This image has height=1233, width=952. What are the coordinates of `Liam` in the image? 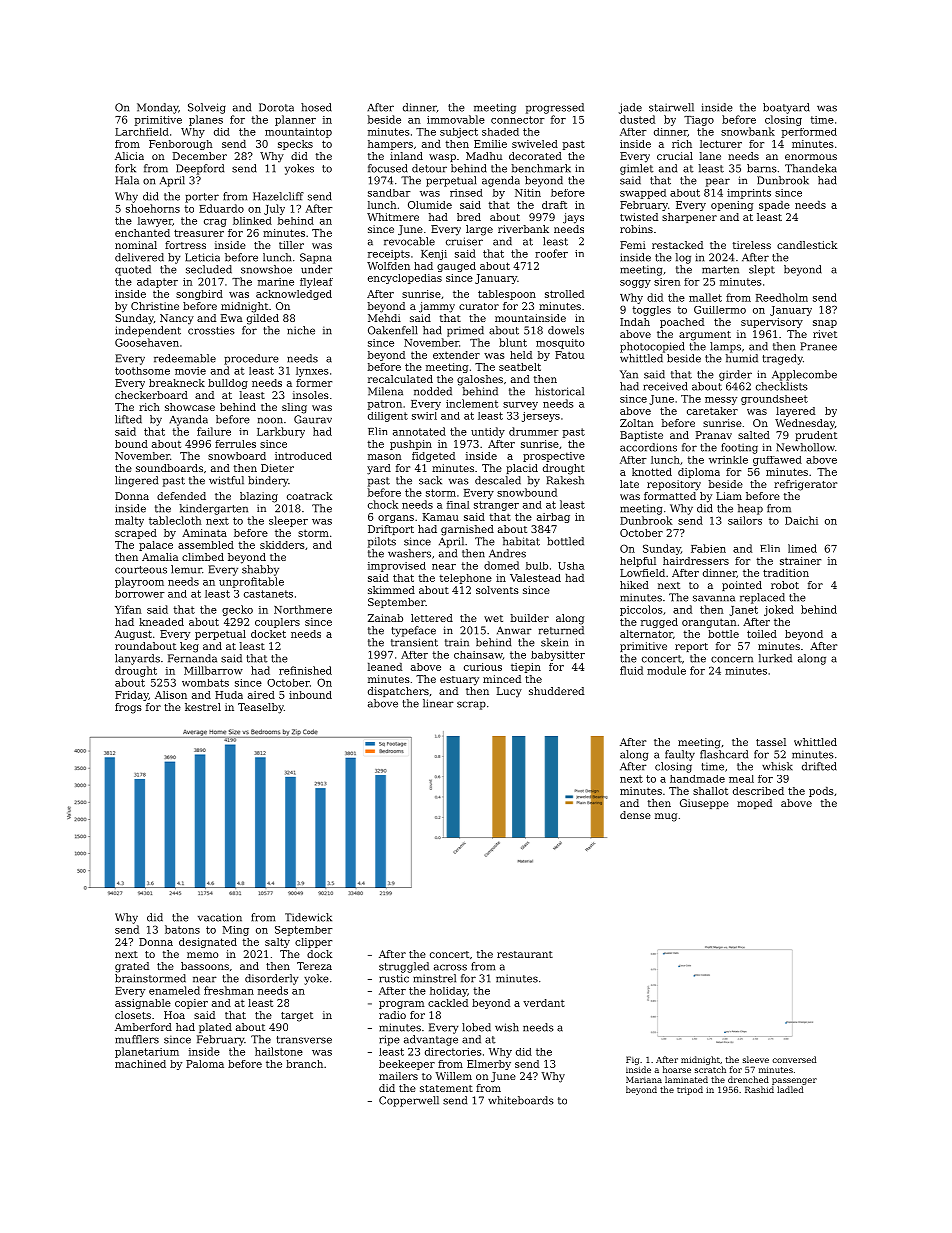 It's located at (729, 496).
